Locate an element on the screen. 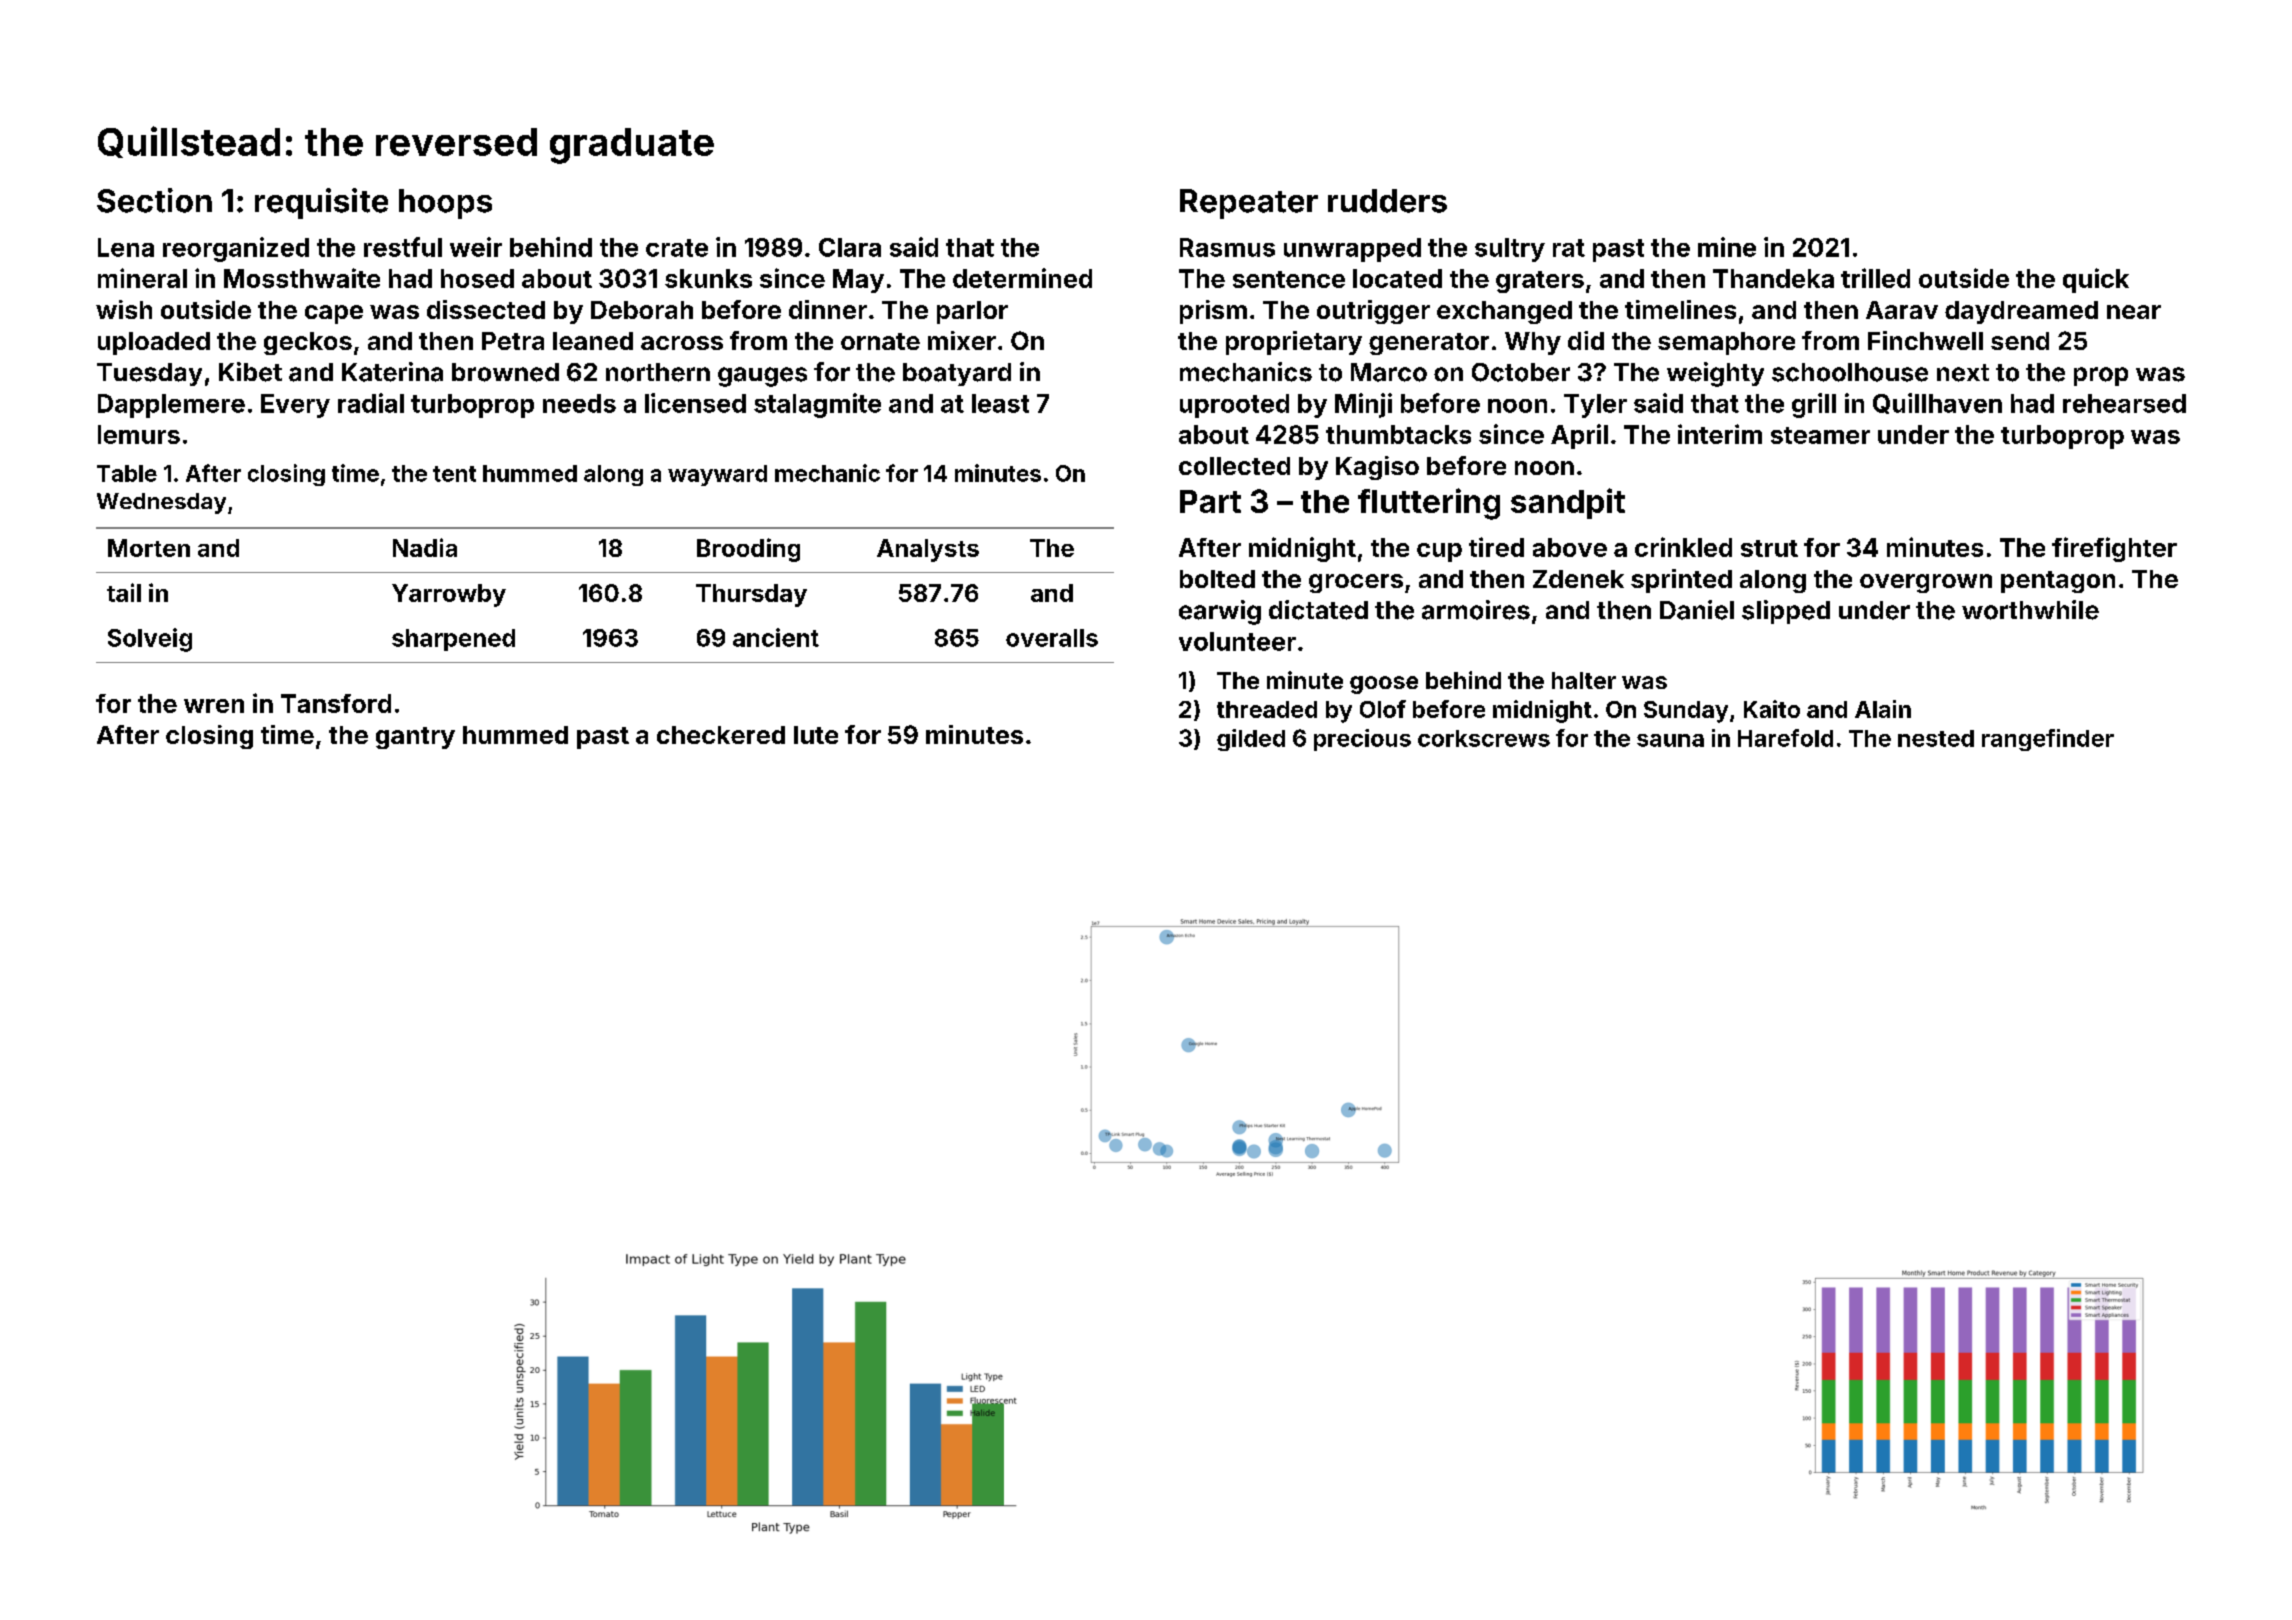  Mossthwaite is located at coordinates (302, 278).
